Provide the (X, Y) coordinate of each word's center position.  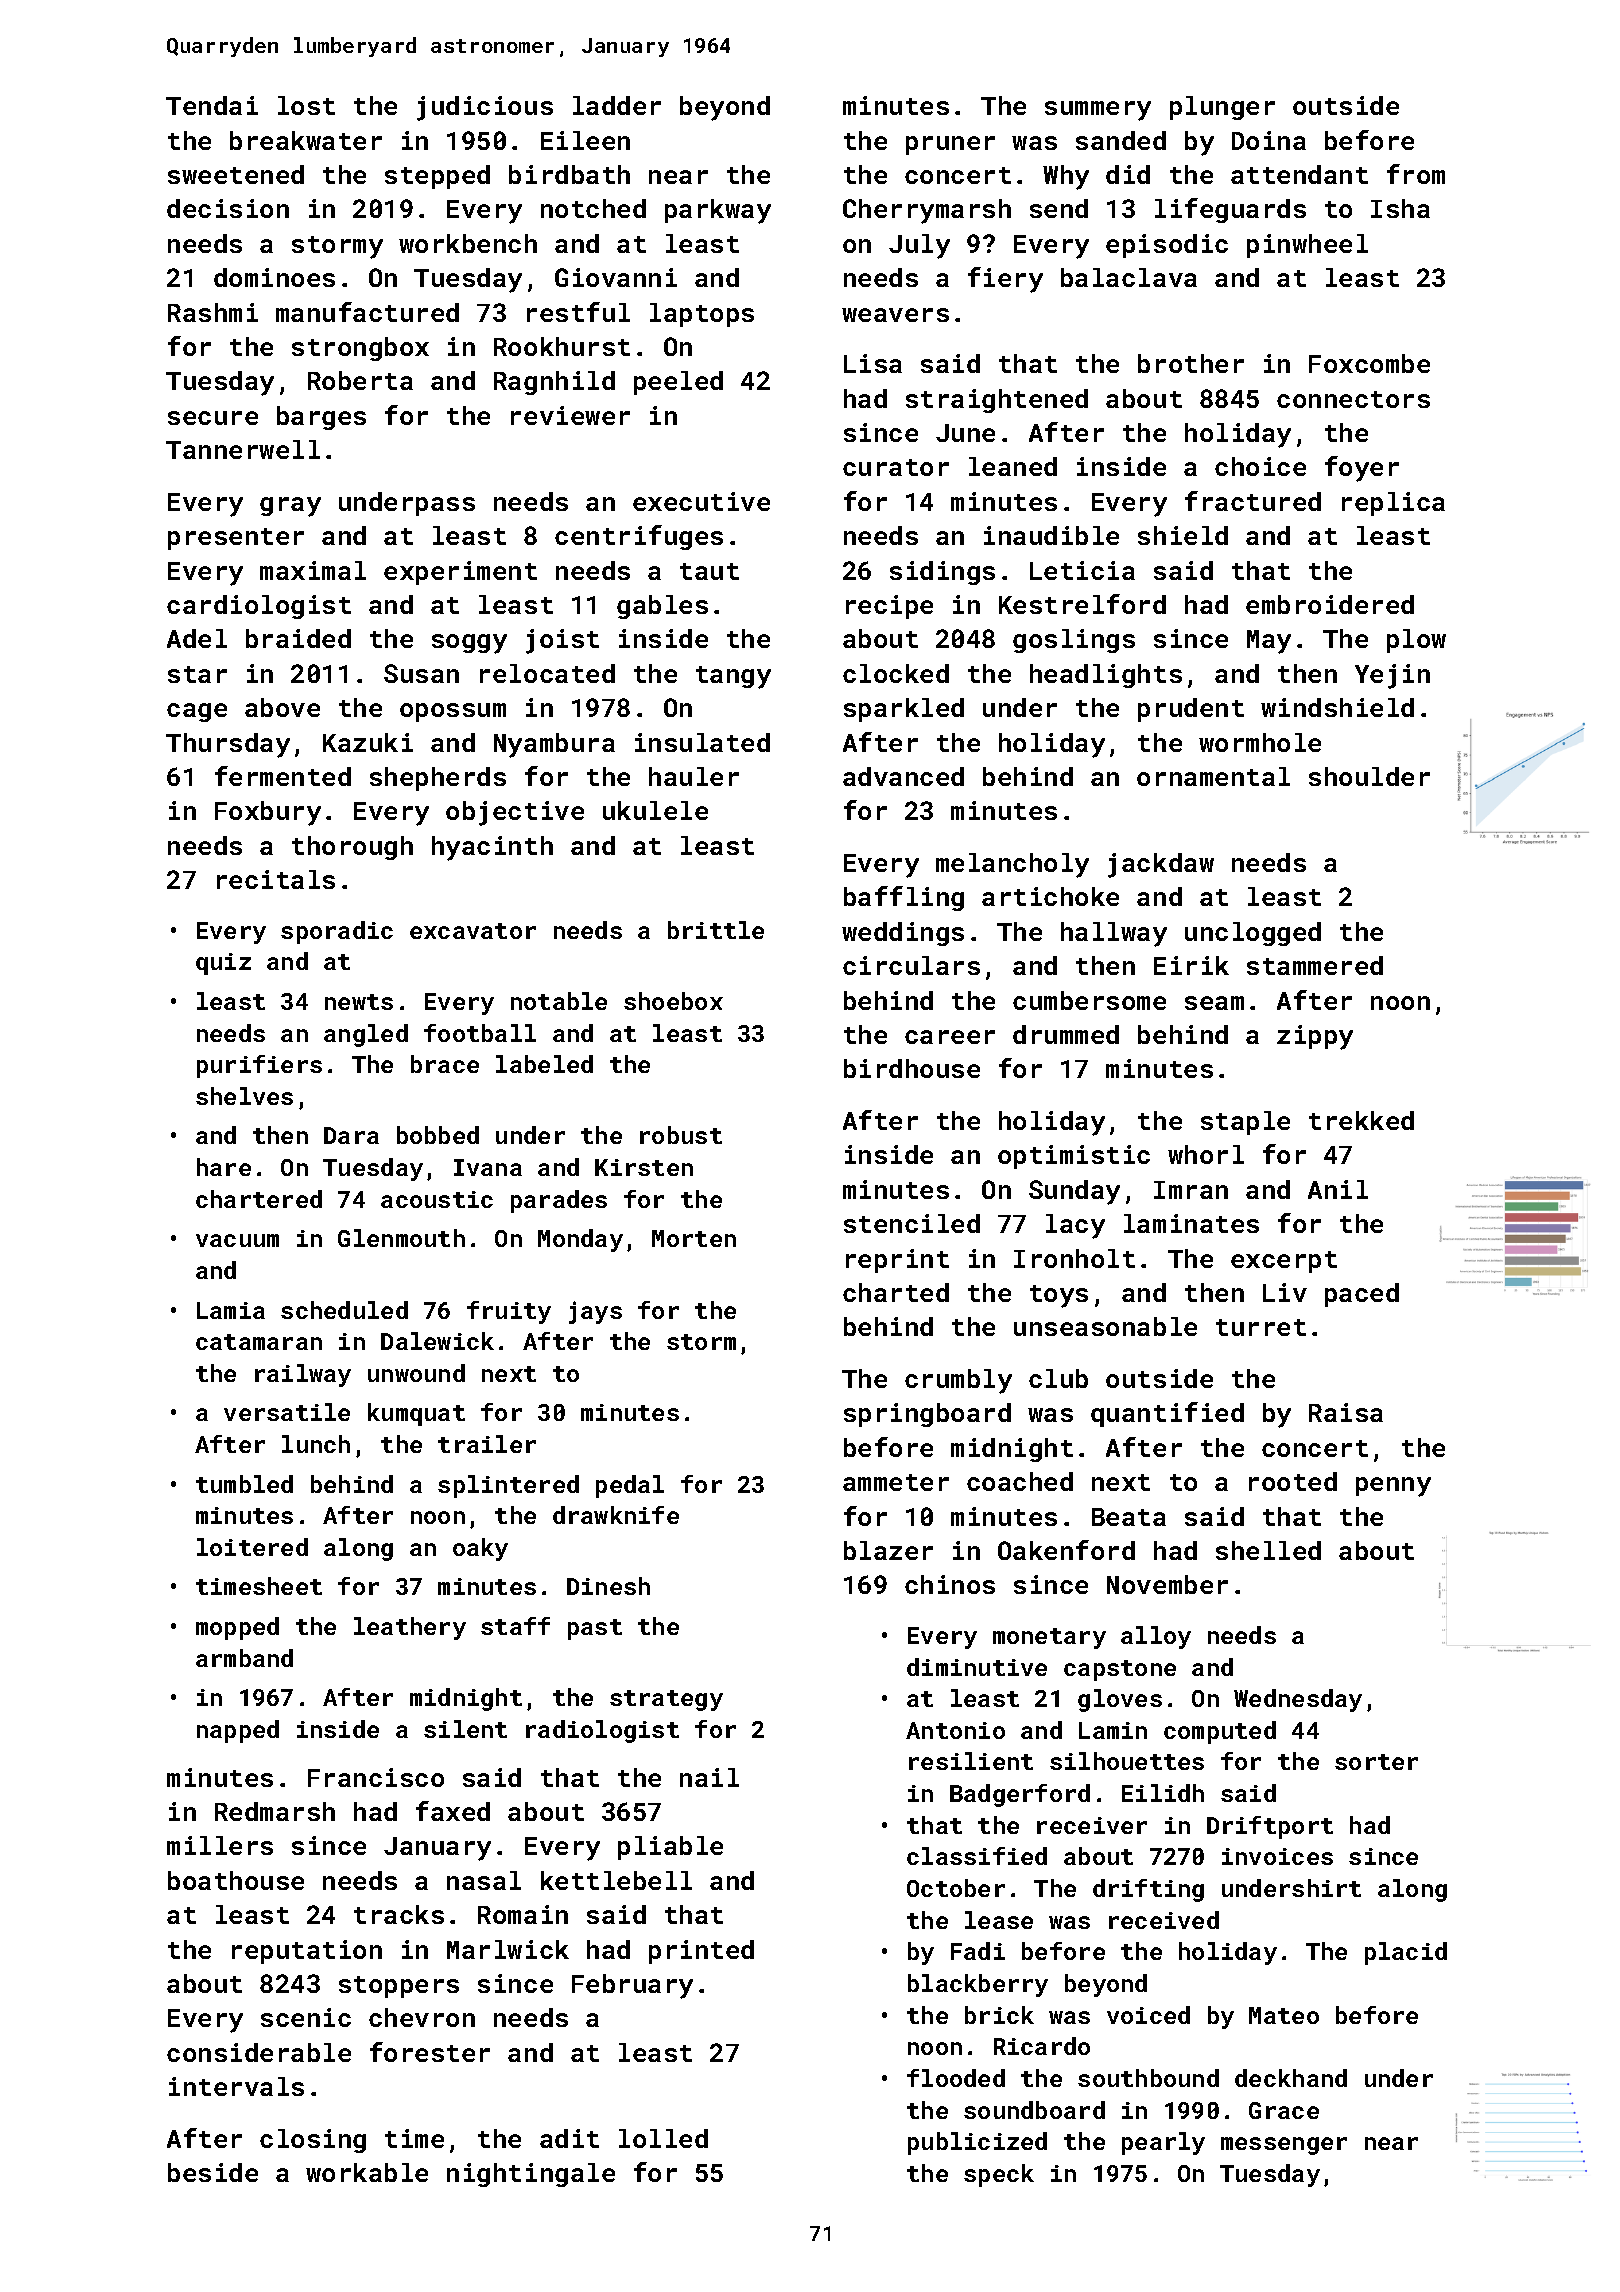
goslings (1074, 641)
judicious (485, 108)
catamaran (259, 1342)
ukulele (655, 810)
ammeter (896, 1482)
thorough (352, 848)
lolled (663, 2138)
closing (313, 2141)
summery (1098, 111)
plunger (1222, 108)
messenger (1284, 2146)
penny (1393, 1487)
